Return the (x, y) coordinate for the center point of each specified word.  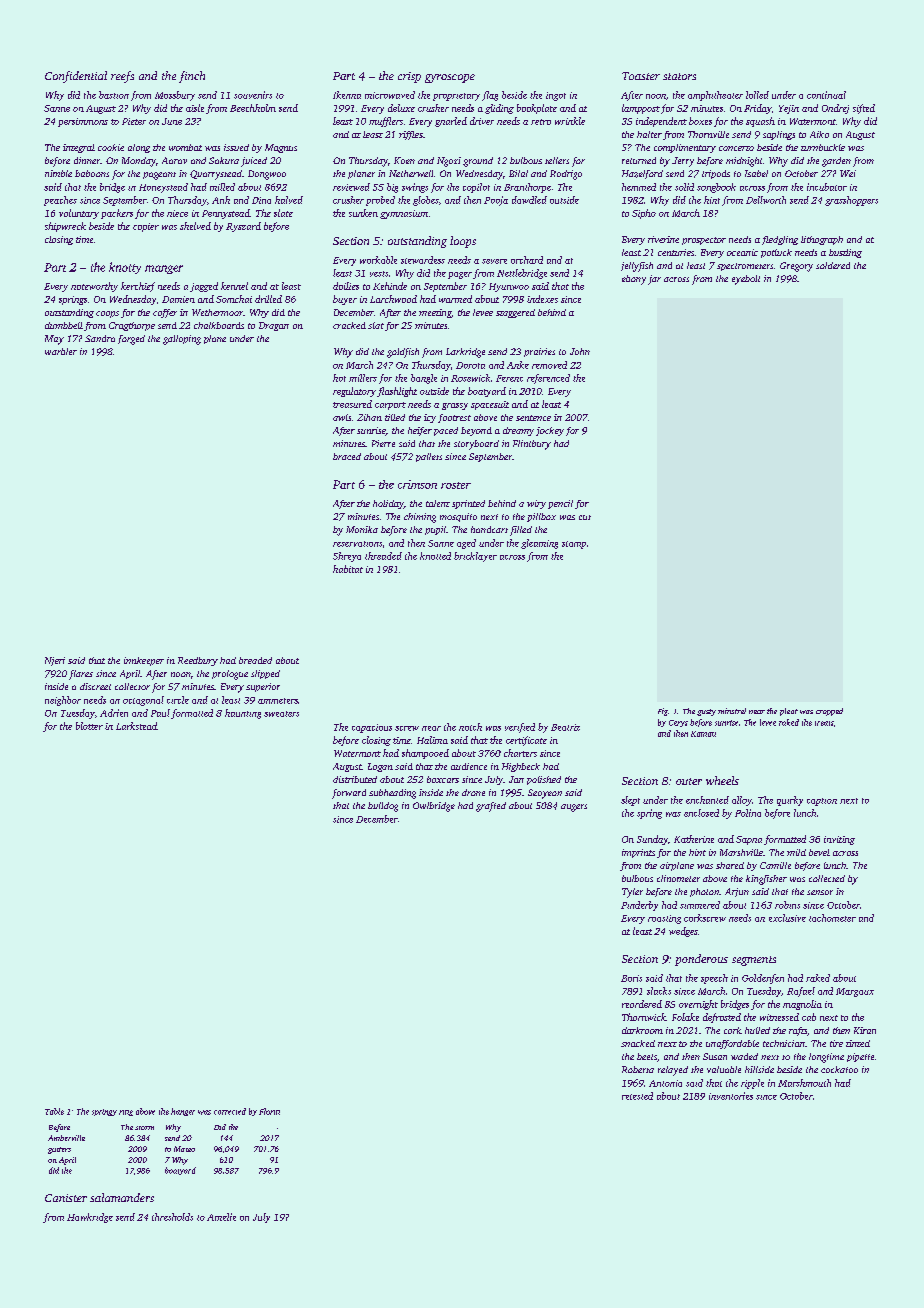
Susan (715, 1056)
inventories (731, 1096)
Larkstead (136, 726)
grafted (491, 807)
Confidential (76, 77)
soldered (833, 265)
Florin (269, 1111)
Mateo (184, 1149)
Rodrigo (566, 175)
